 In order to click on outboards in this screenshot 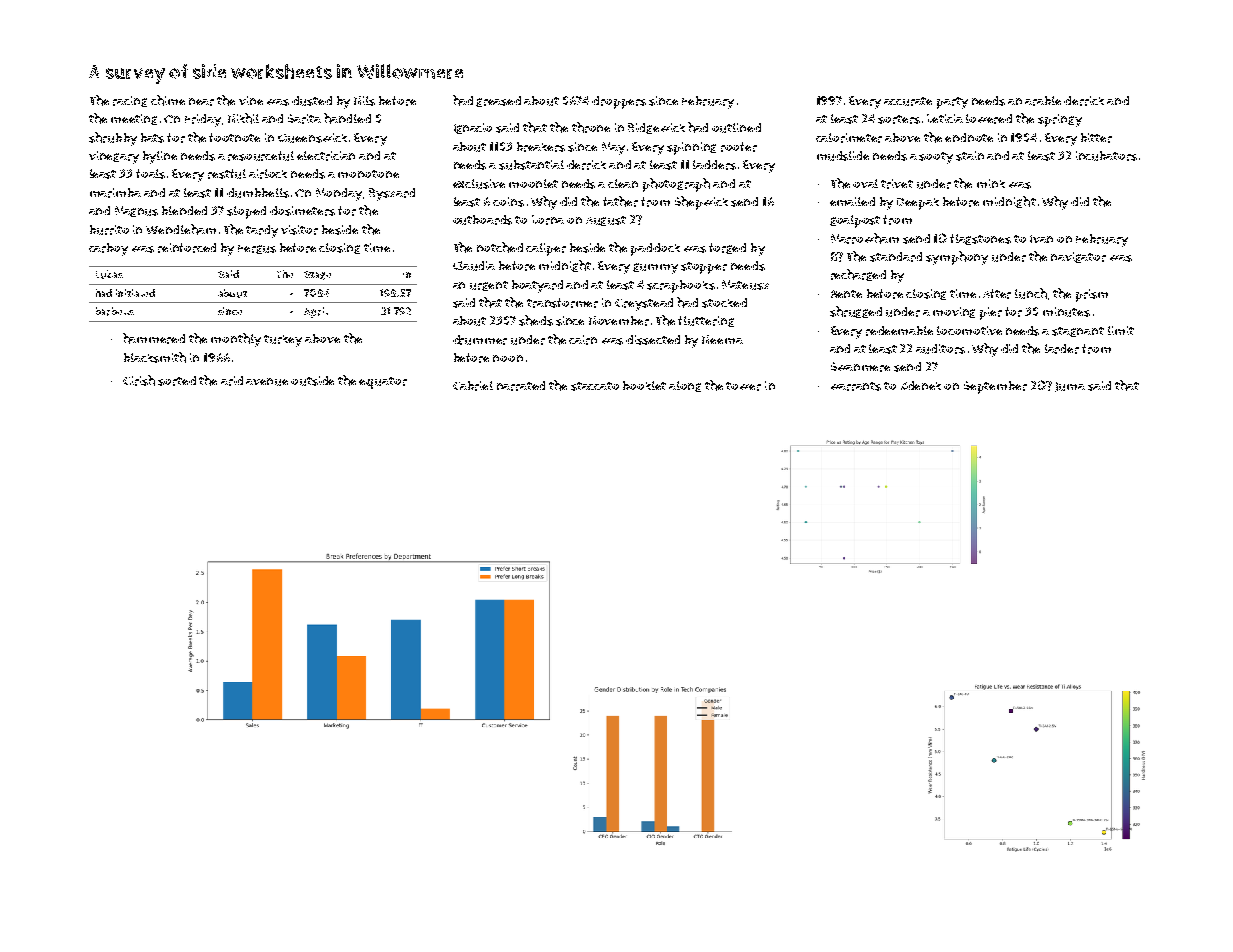, I will do `click(482, 220)`.
